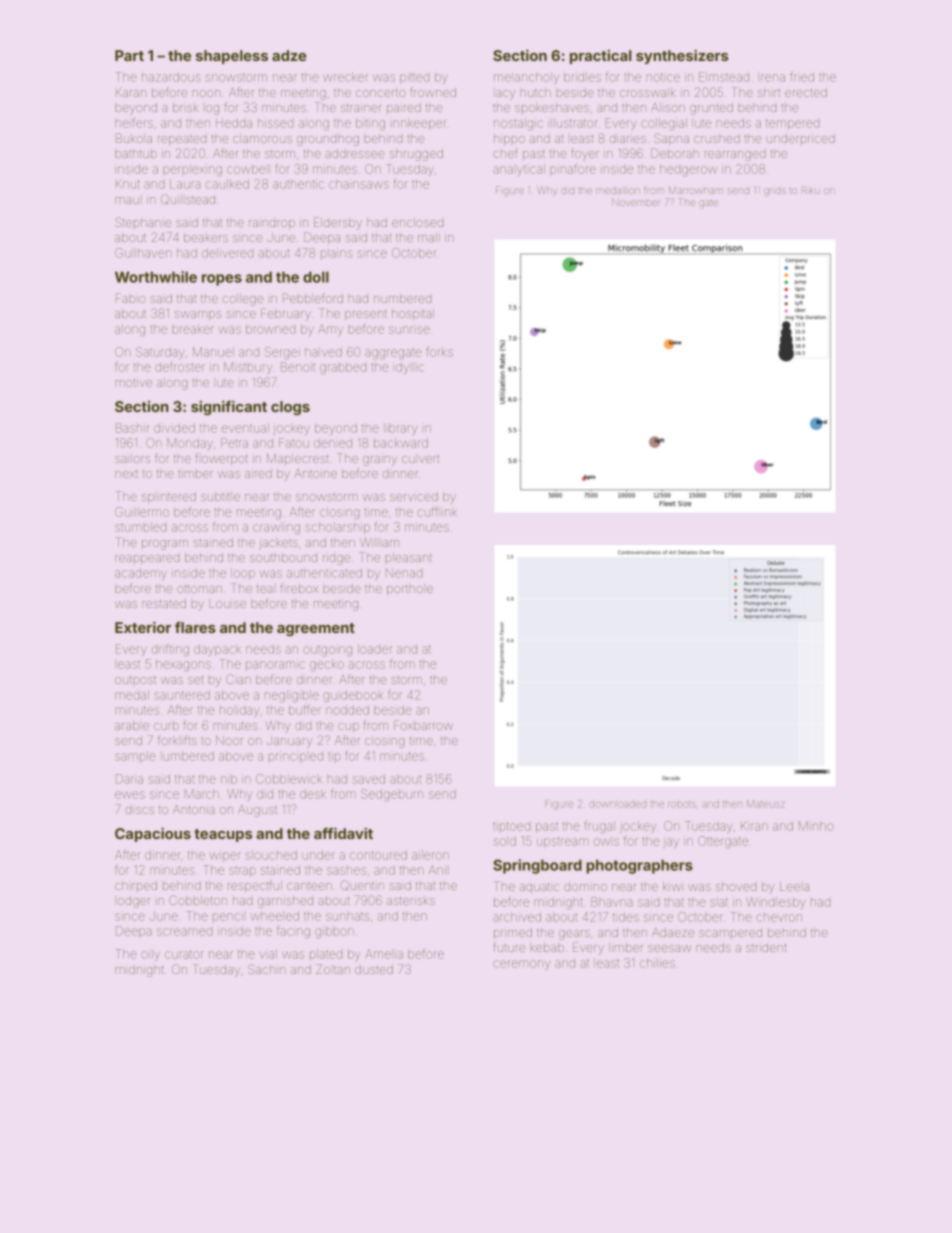  What do you see at coordinates (347, 710) in the document?
I see `nodded` at bounding box center [347, 710].
